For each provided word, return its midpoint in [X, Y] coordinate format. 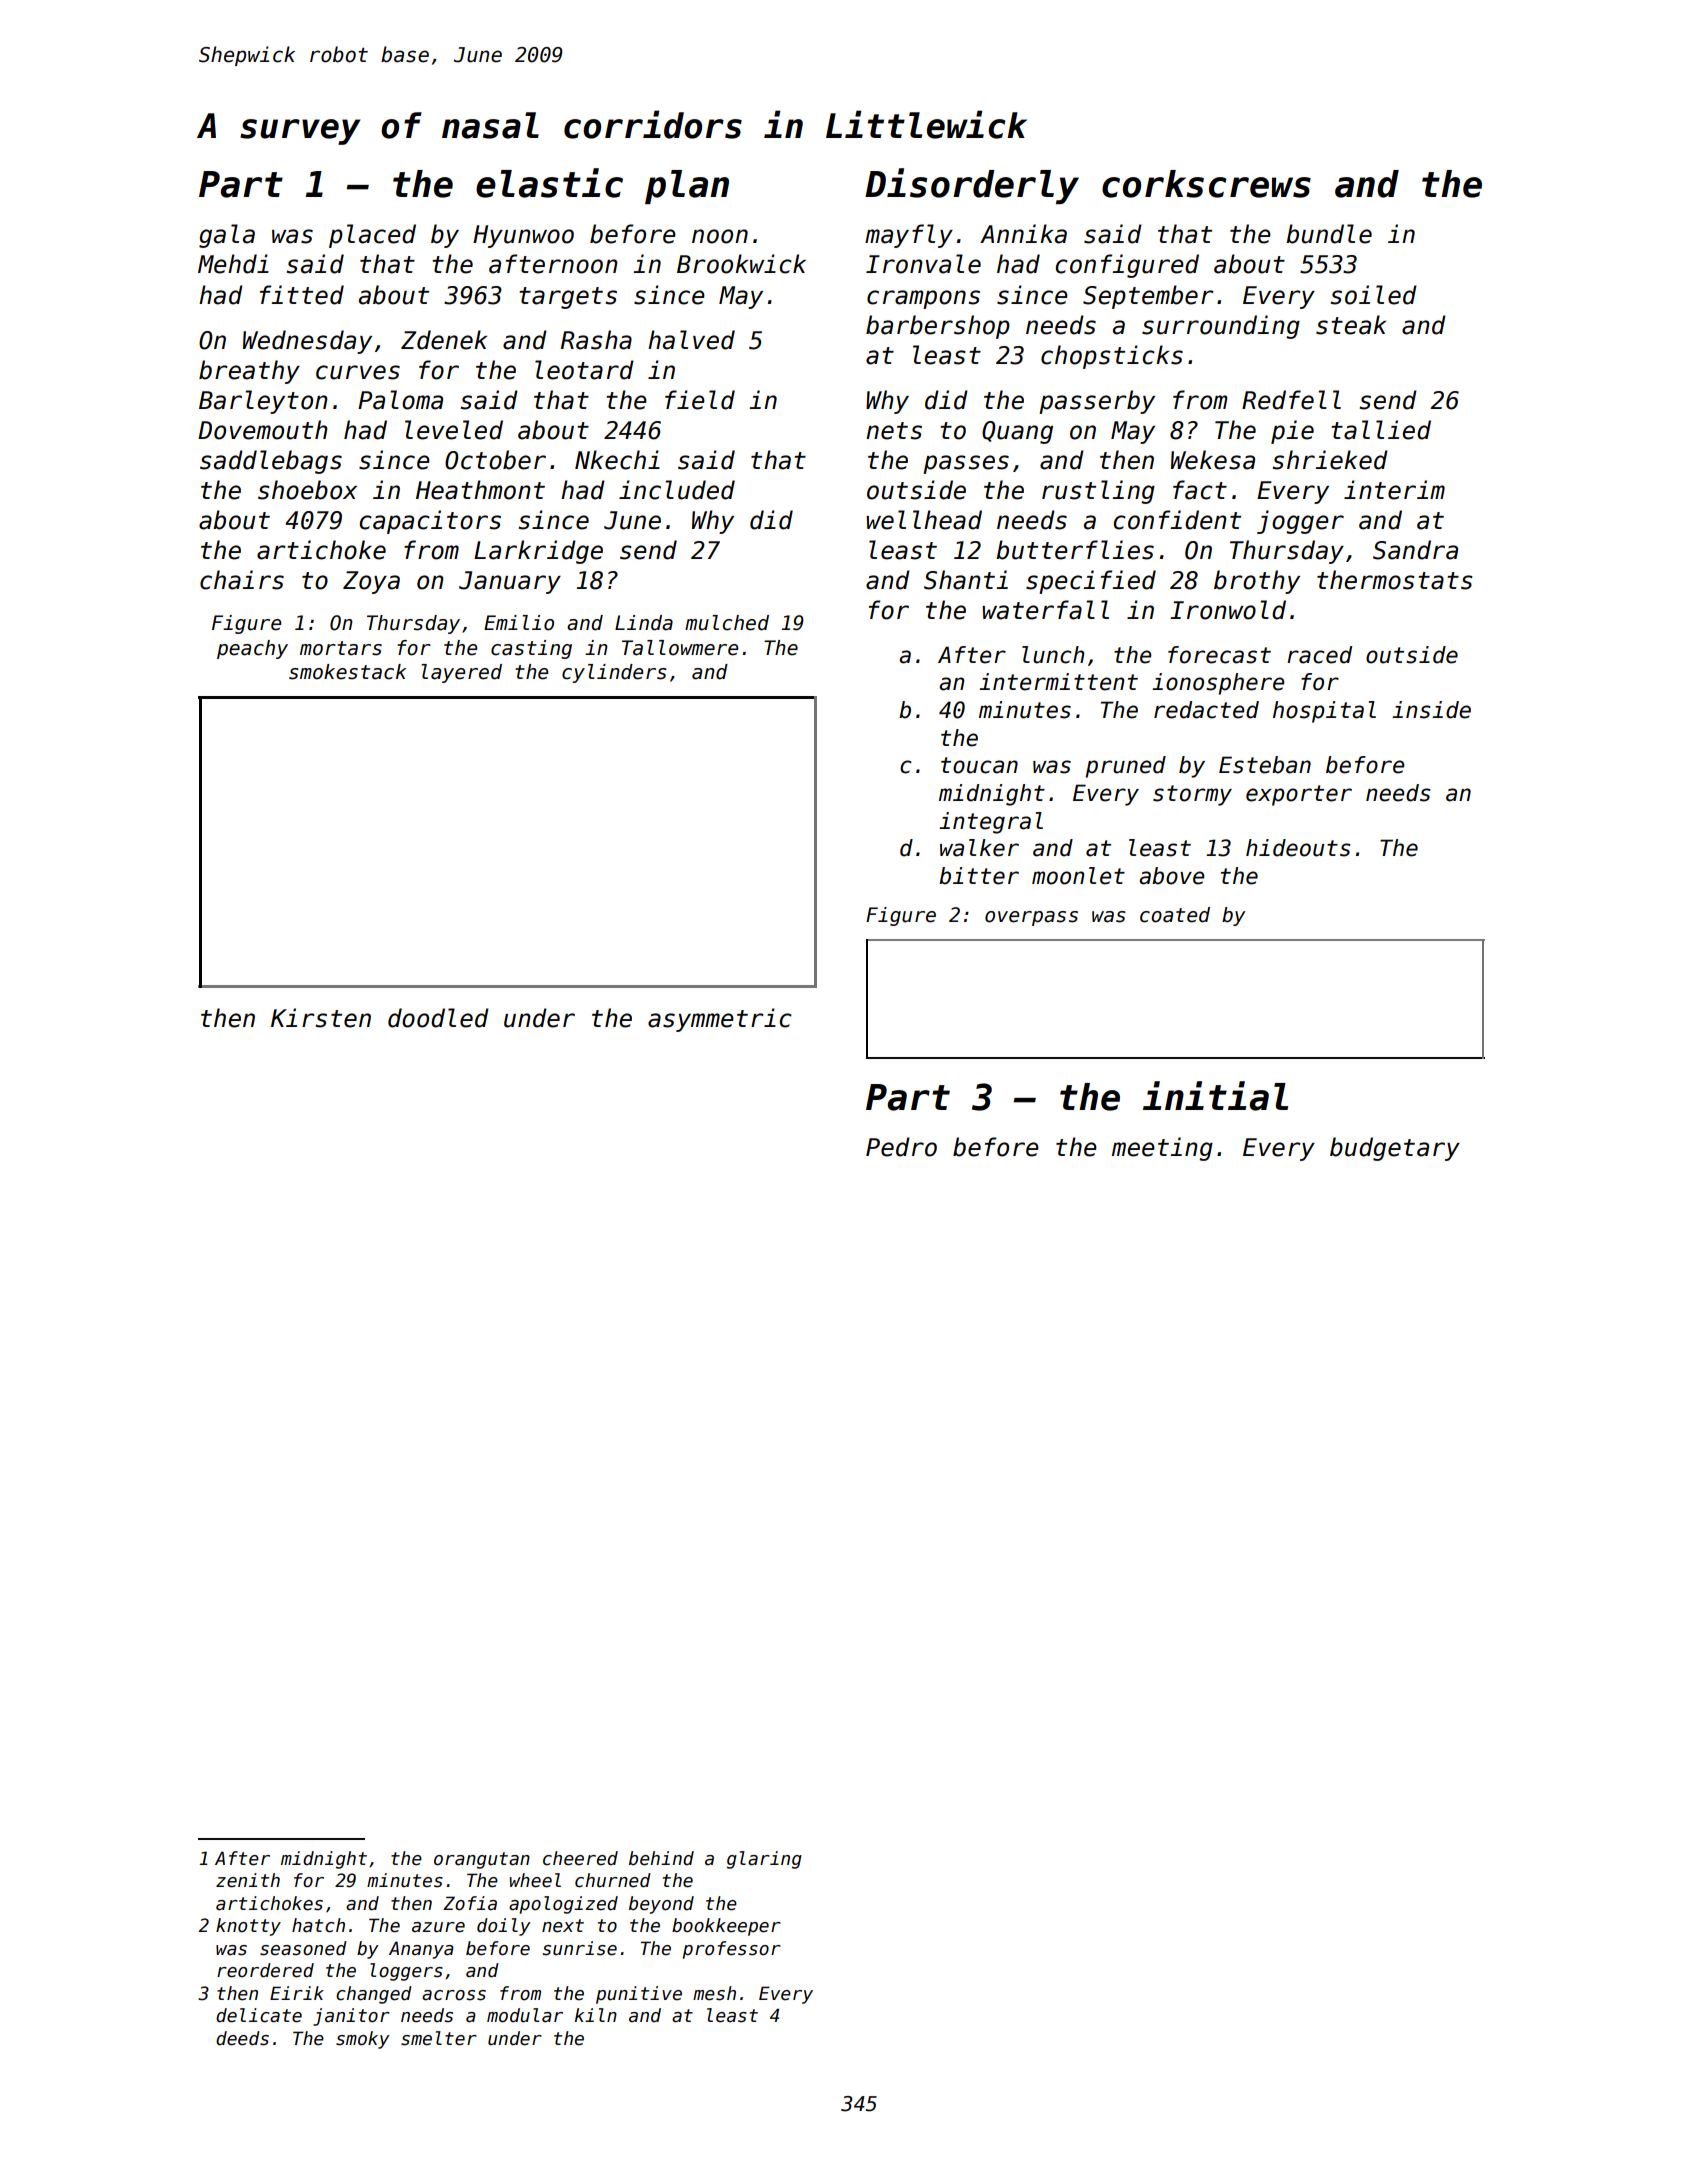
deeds [242, 2038]
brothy [1257, 582]
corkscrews [1206, 184]
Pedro [901, 1147]
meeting [1162, 1149]
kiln [596, 2015]
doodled [438, 1018]
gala [227, 236]
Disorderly [972, 186]
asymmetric [720, 1020]
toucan [979, 765]
